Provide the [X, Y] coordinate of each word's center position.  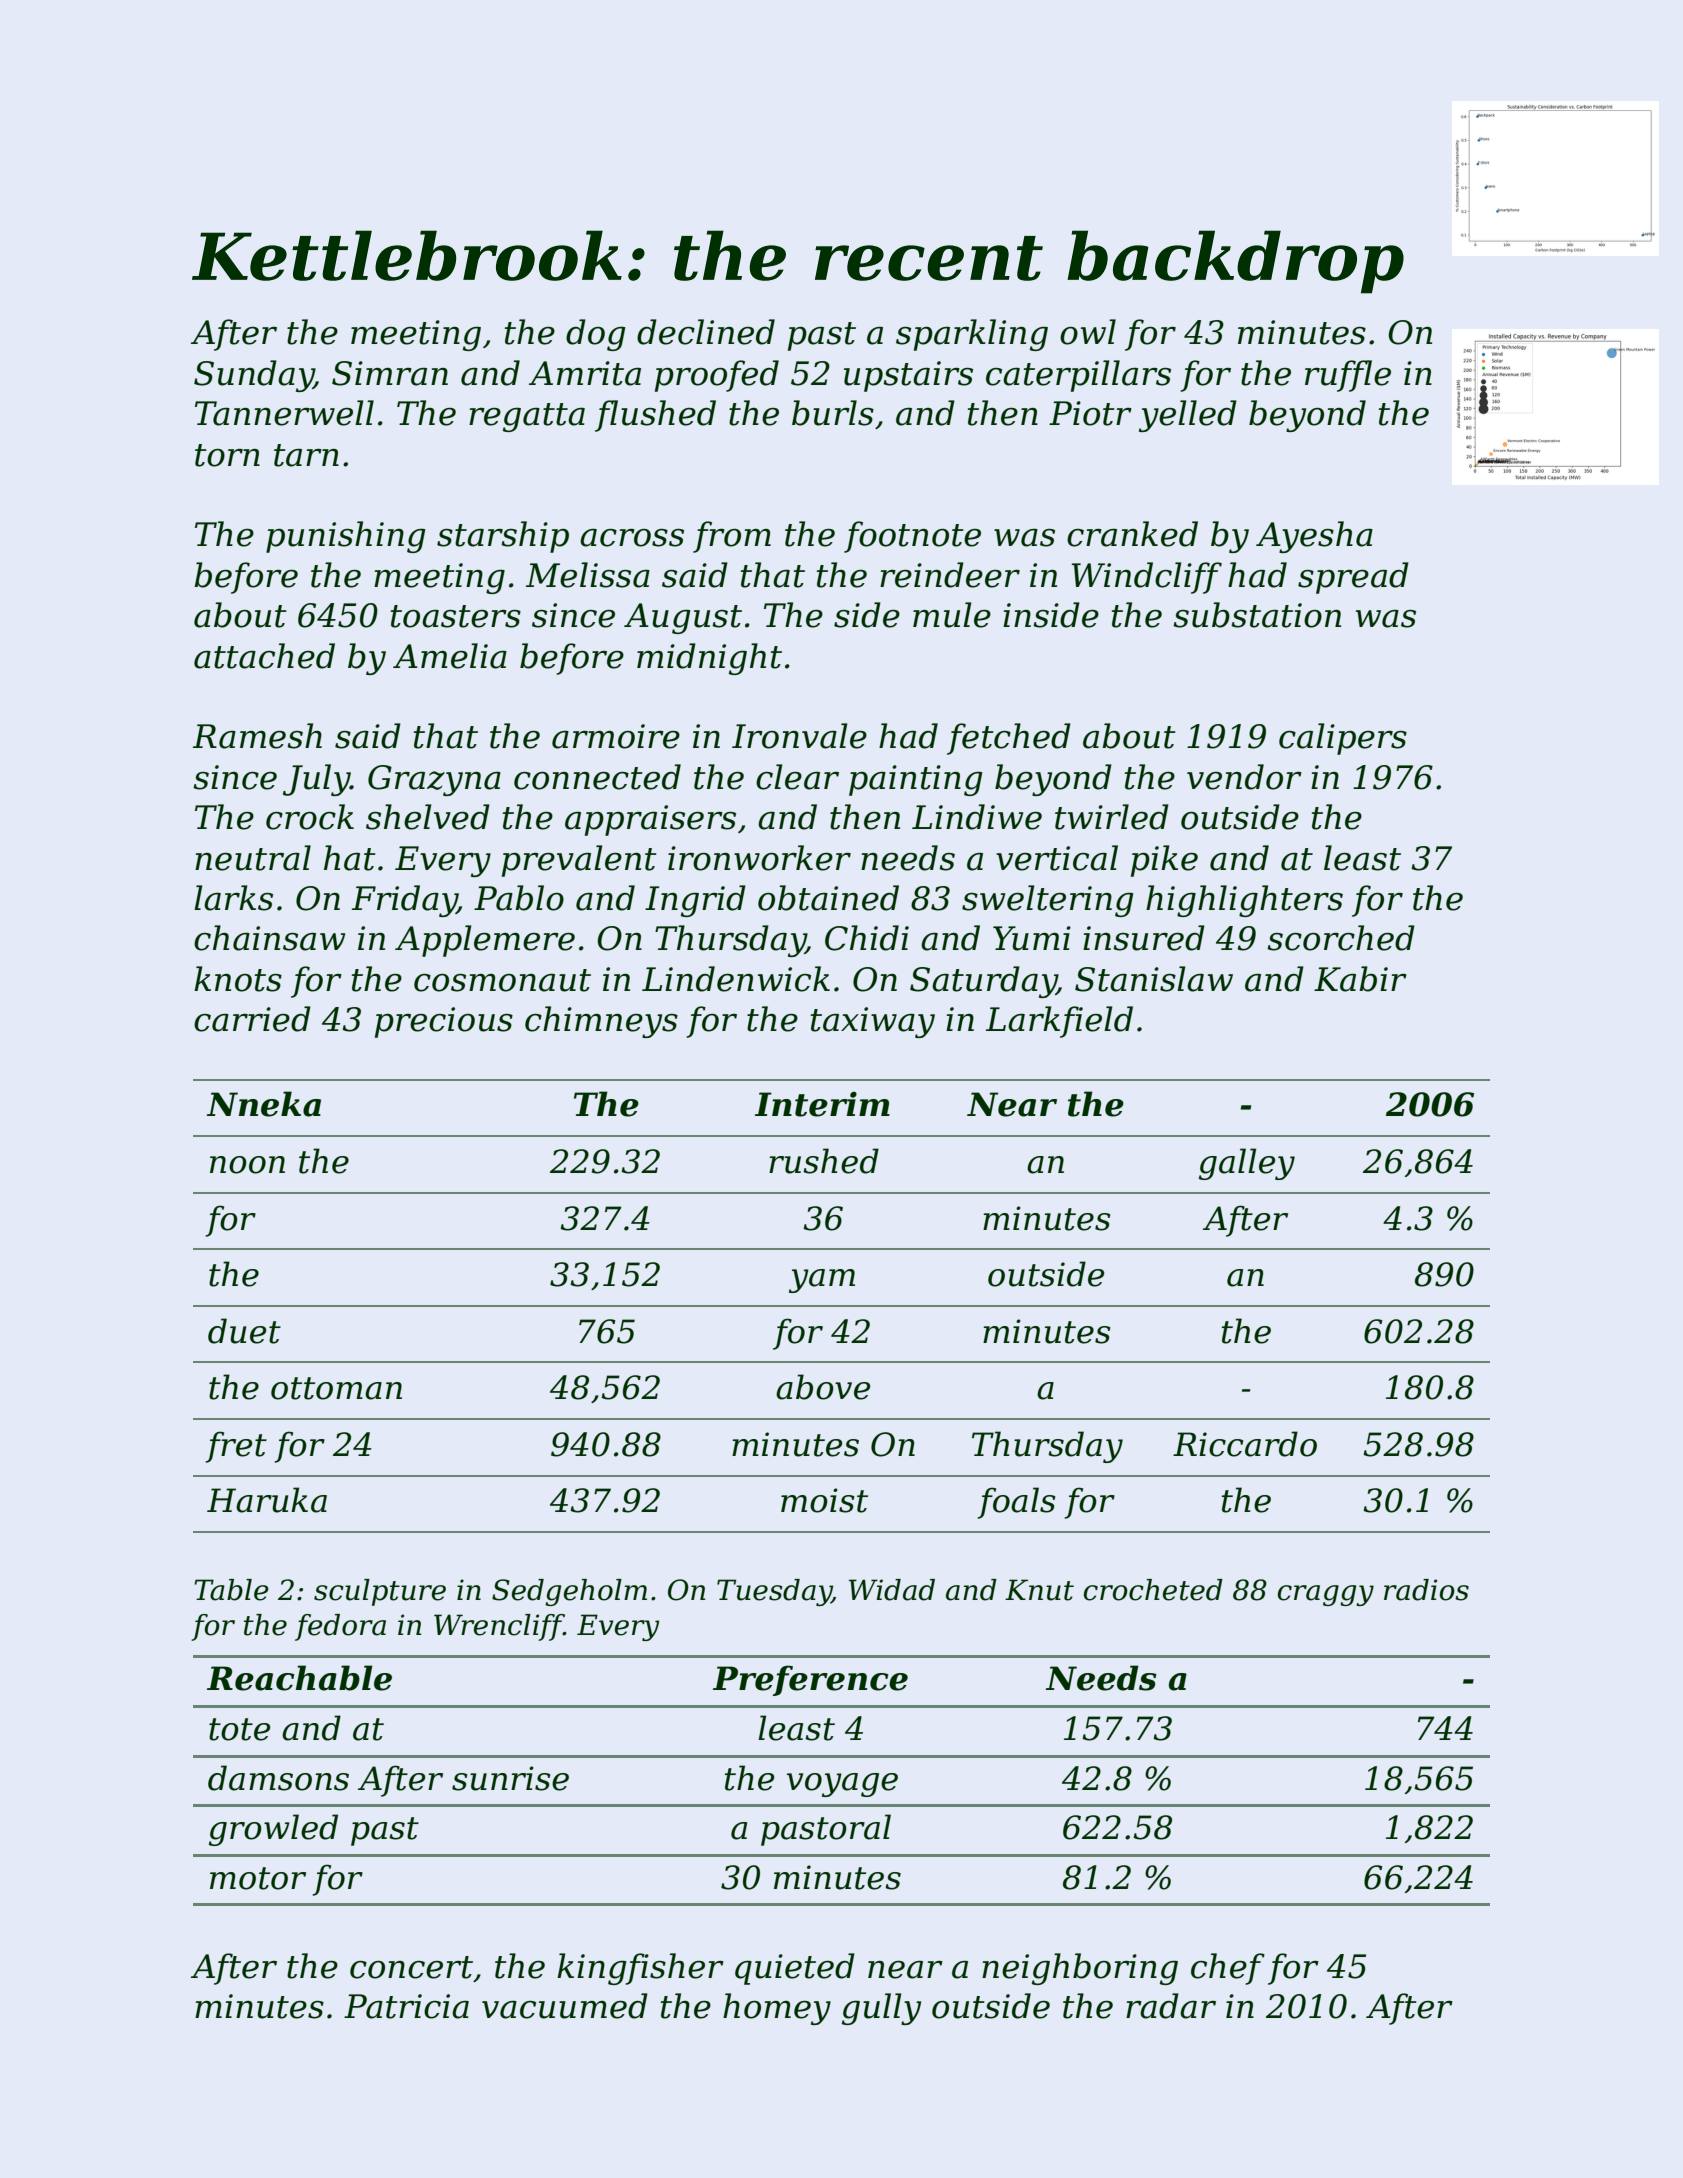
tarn [306, 455]
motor [258, 1878]
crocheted [1153, 1590]
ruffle [1348, 376]
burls [833, 413]
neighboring [1080, 1969]
